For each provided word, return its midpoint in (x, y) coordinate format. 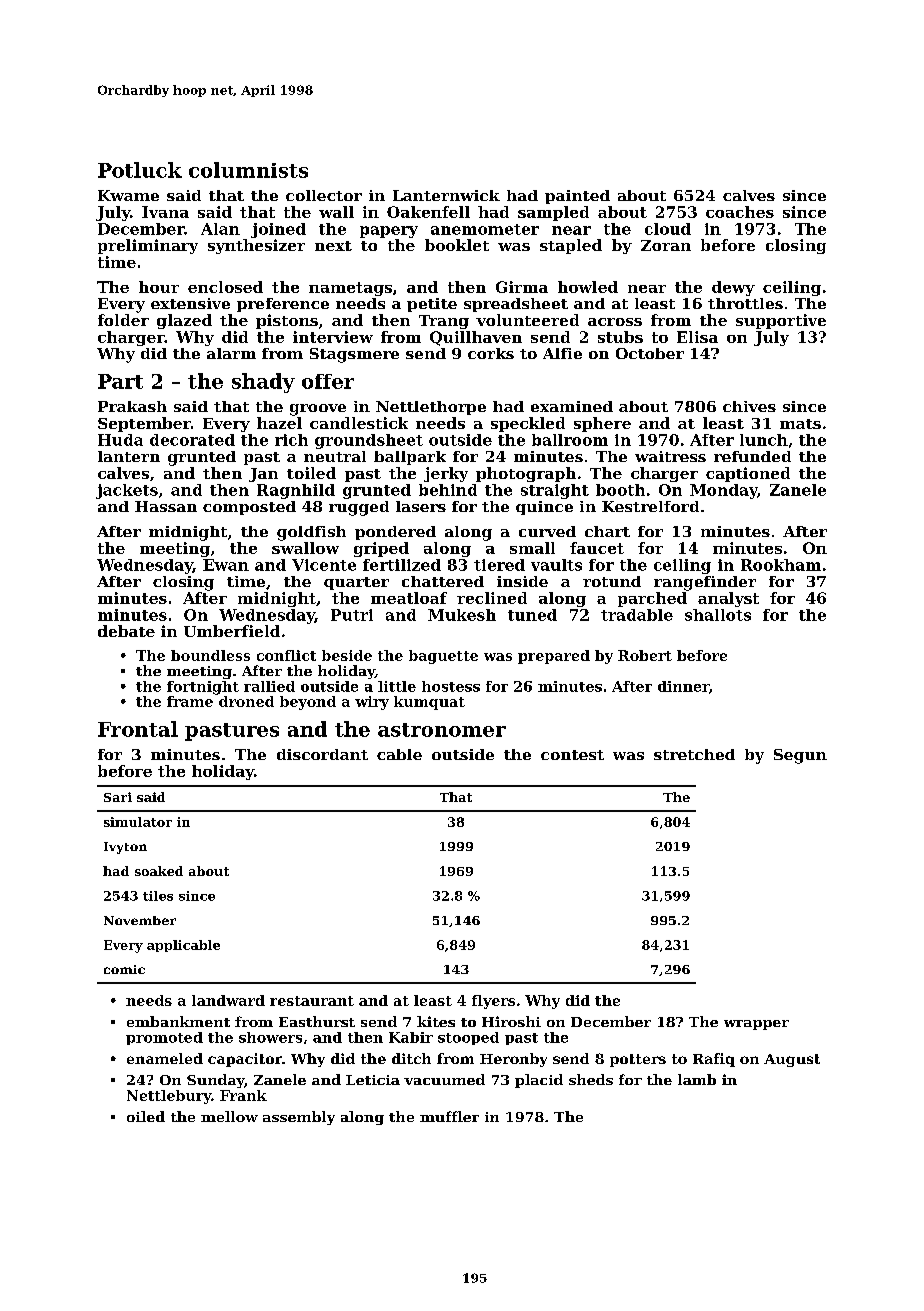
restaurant (312, 1001)
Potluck (140, 170)
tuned (532, 615)
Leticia (373, 1080)
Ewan (226, 565)
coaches (740, 212)
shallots (718, 615)
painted (577, 197)
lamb (697, 1079)
